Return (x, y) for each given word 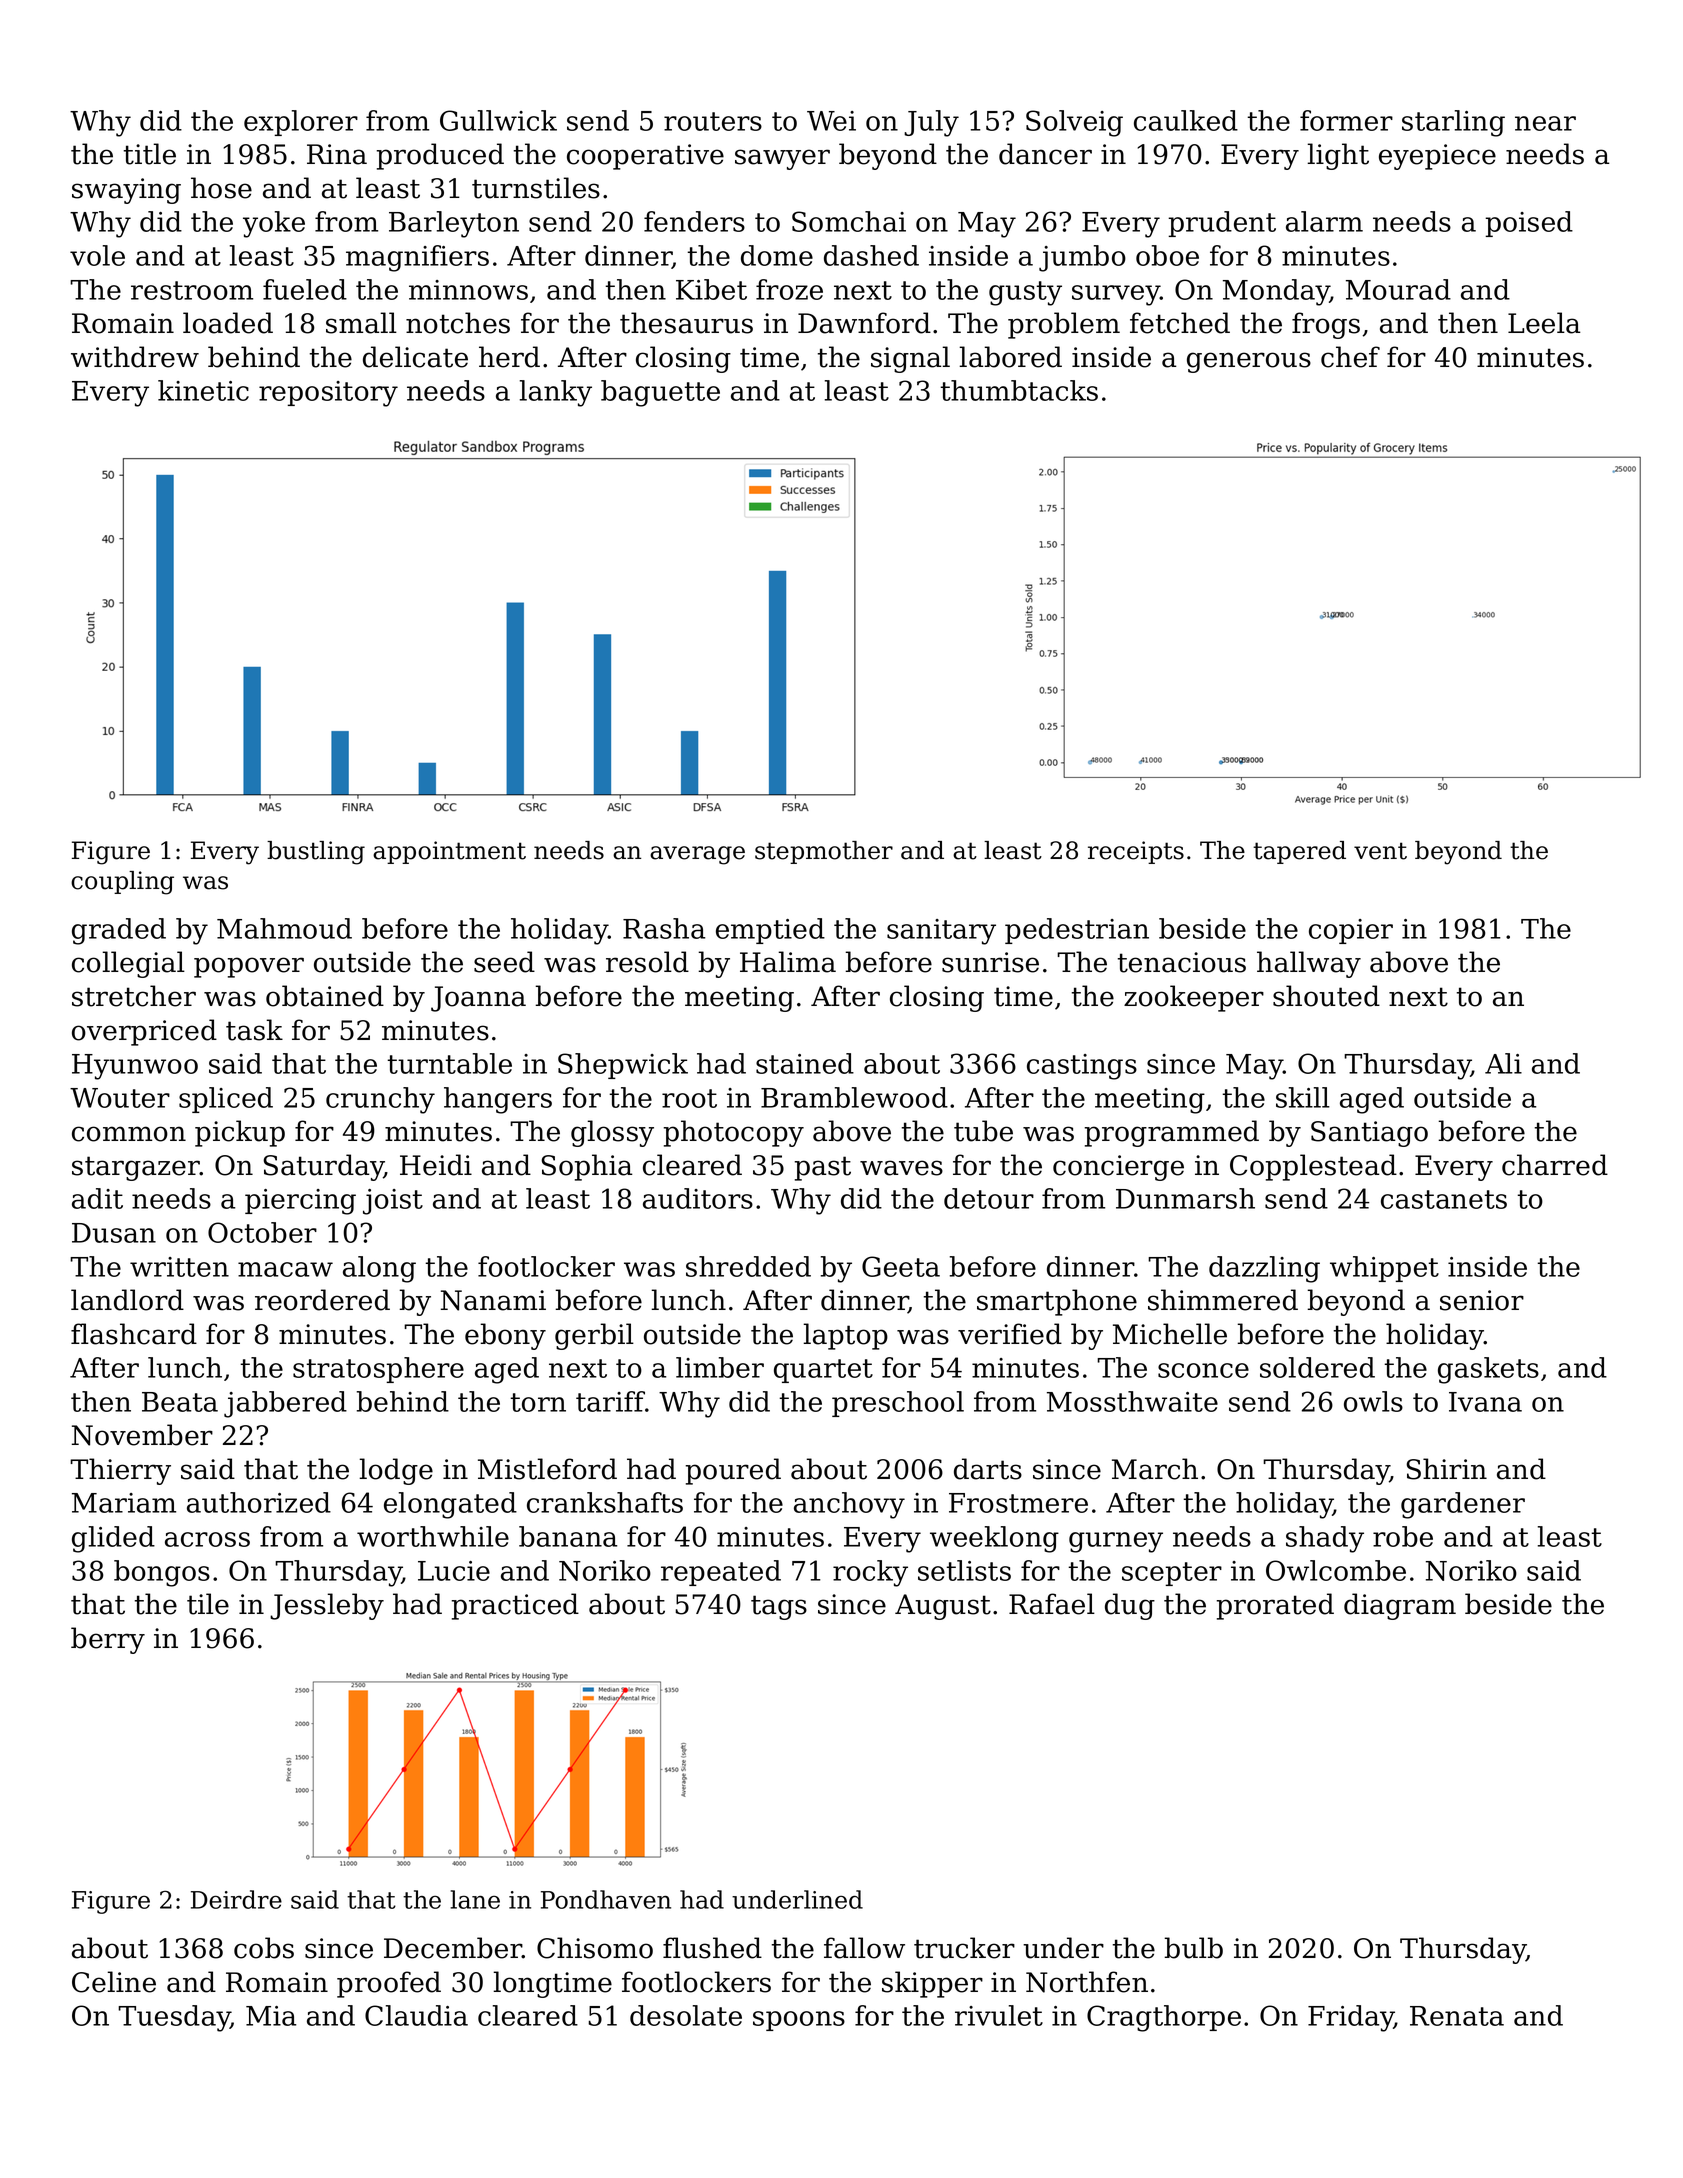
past (823, 1168)
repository (328, 394)
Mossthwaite (1132, 1401)
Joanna (478, 999)
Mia (271, 2016)
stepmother (824, 852)
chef (1350, 357)
